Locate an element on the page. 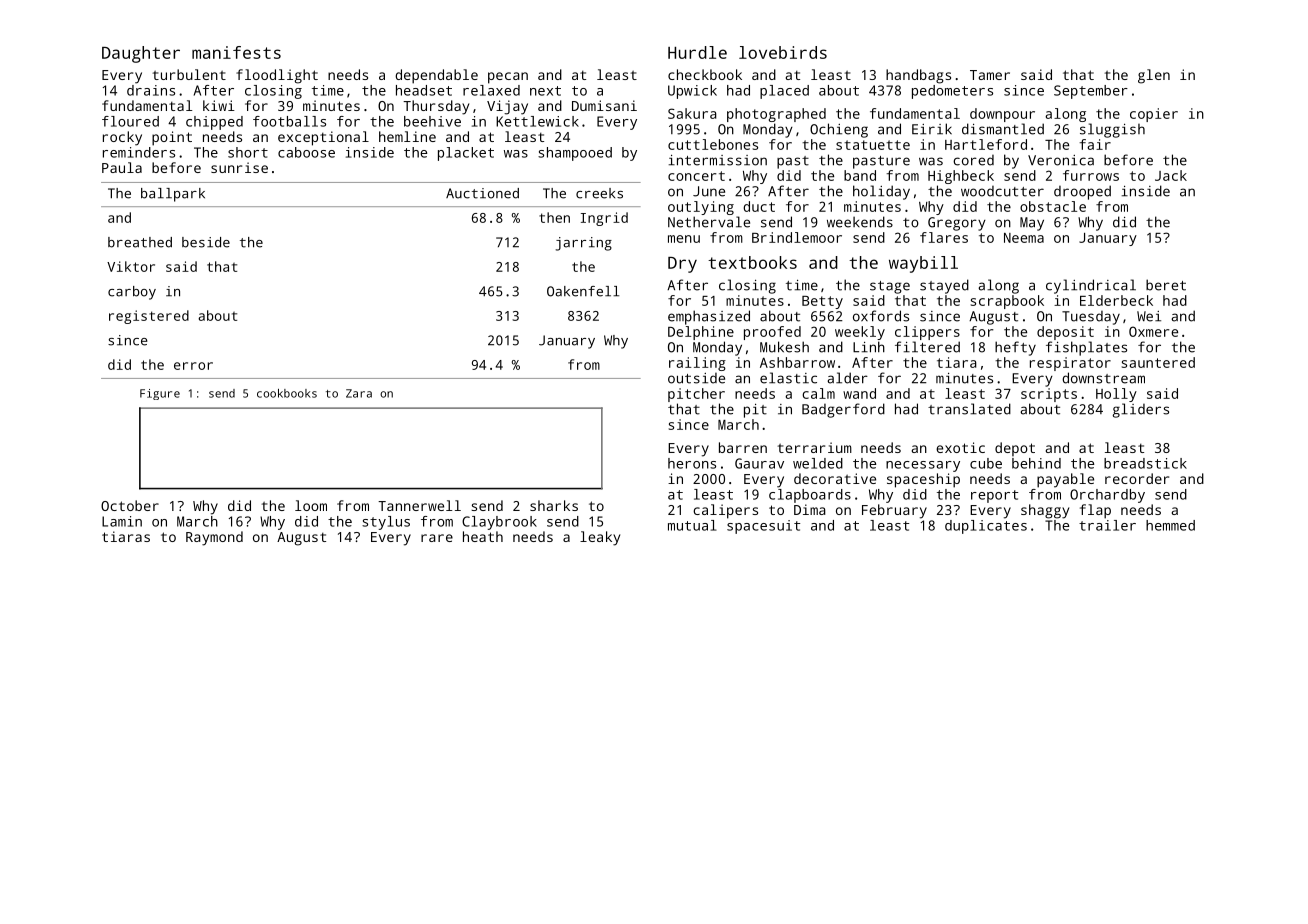 This page has width=1308, height=924. fishplates is located at coordinates (1086, 348).
